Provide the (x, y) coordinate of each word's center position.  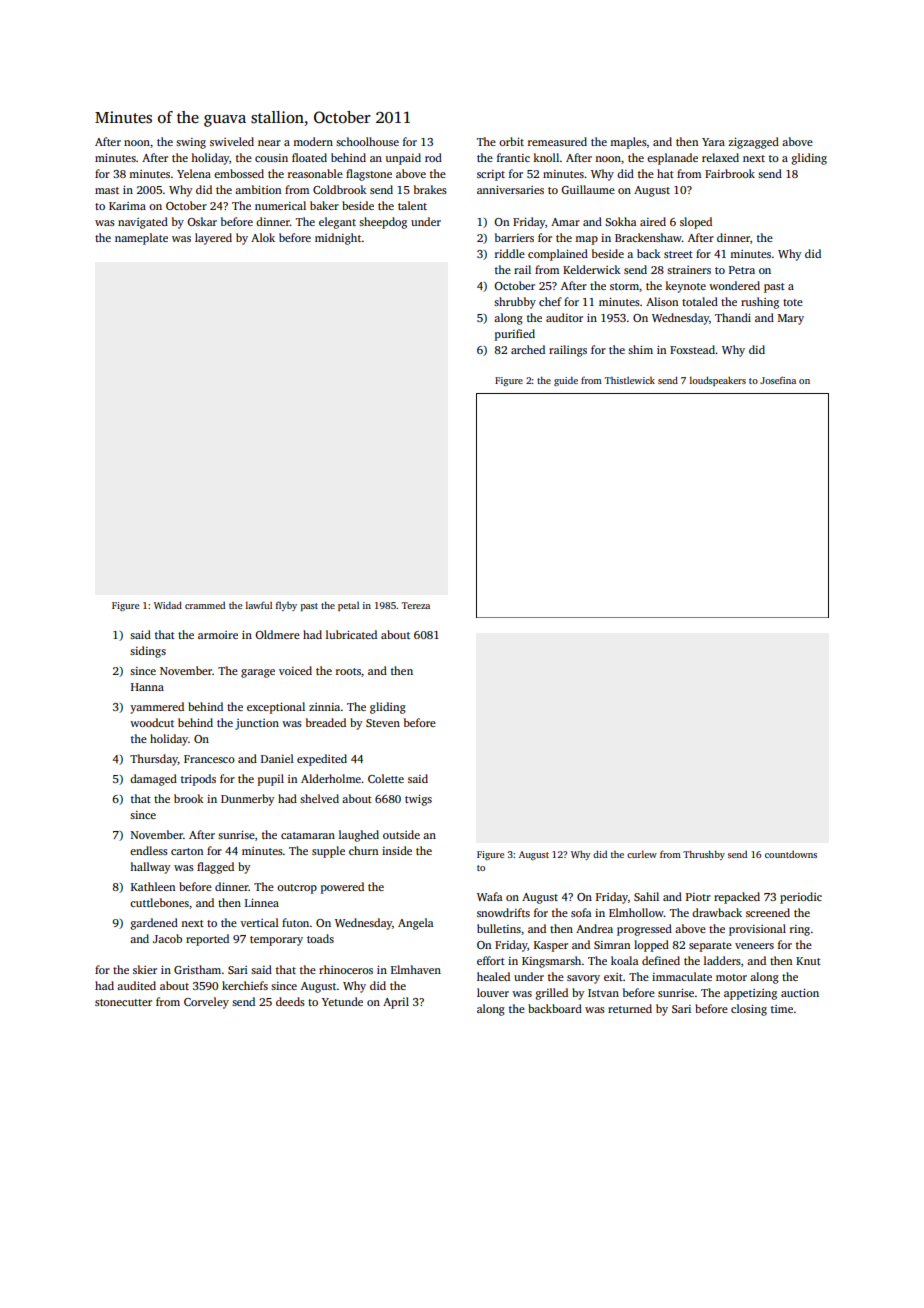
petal (348, 606)
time (782, 1009)
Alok (263, 237)
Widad (168, 605)
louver (493, 992)
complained (558, 255)
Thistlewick (630, 380)
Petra (742, 270)
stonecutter (123, 1002)
